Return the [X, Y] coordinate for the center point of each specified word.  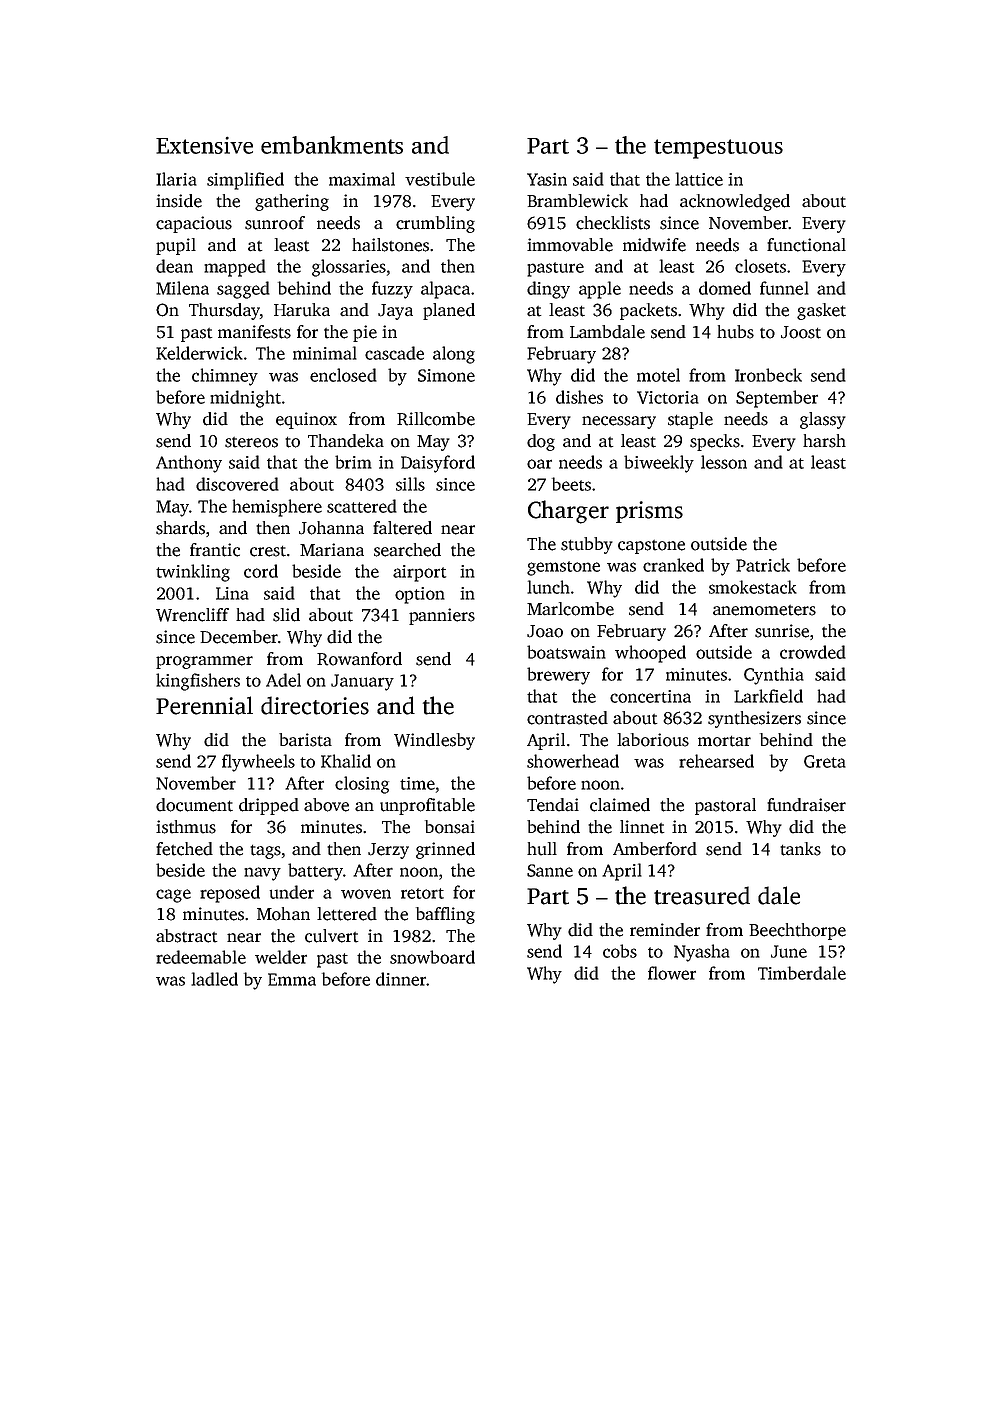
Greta [825, 761]
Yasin [547, 179]
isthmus [186, 827]
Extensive [204, 145]
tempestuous [718, 149]
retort [422, 893]
